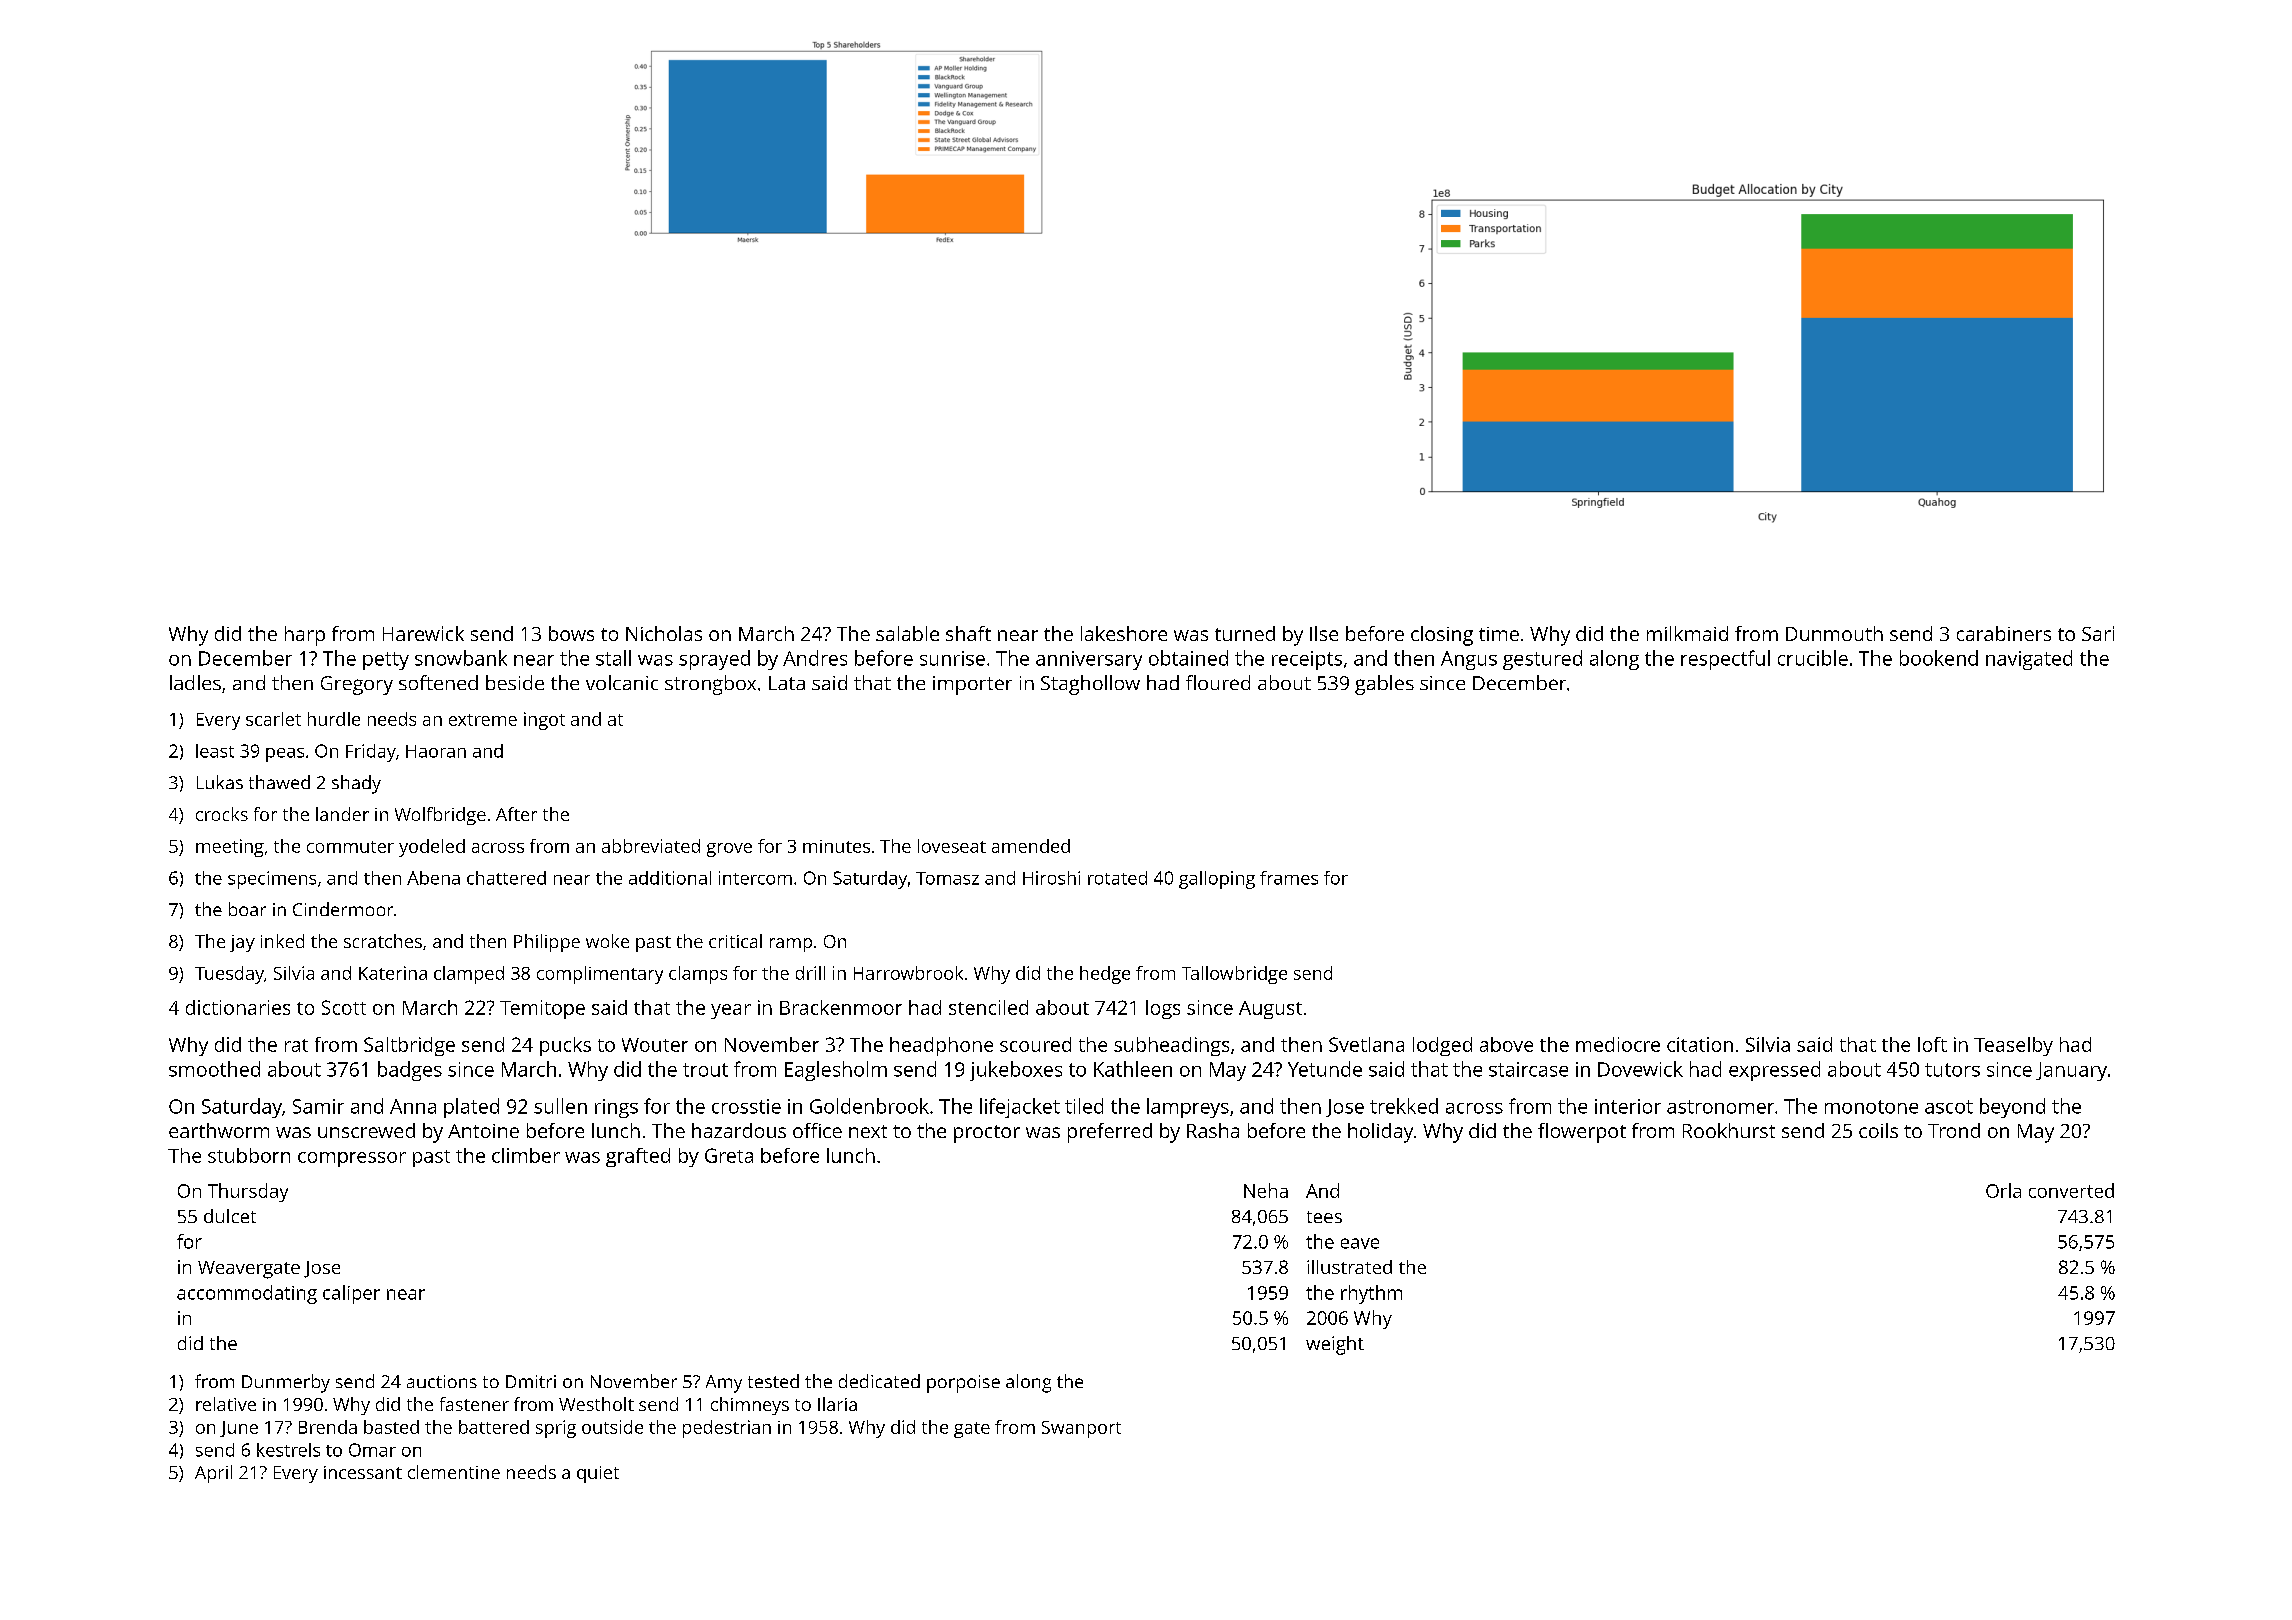 This screenshot has width=2292, height=1620. What do you see at coordinates (318, 1106) in the screenshot?
I see `Samir` at bounding box center [318, 1106].
